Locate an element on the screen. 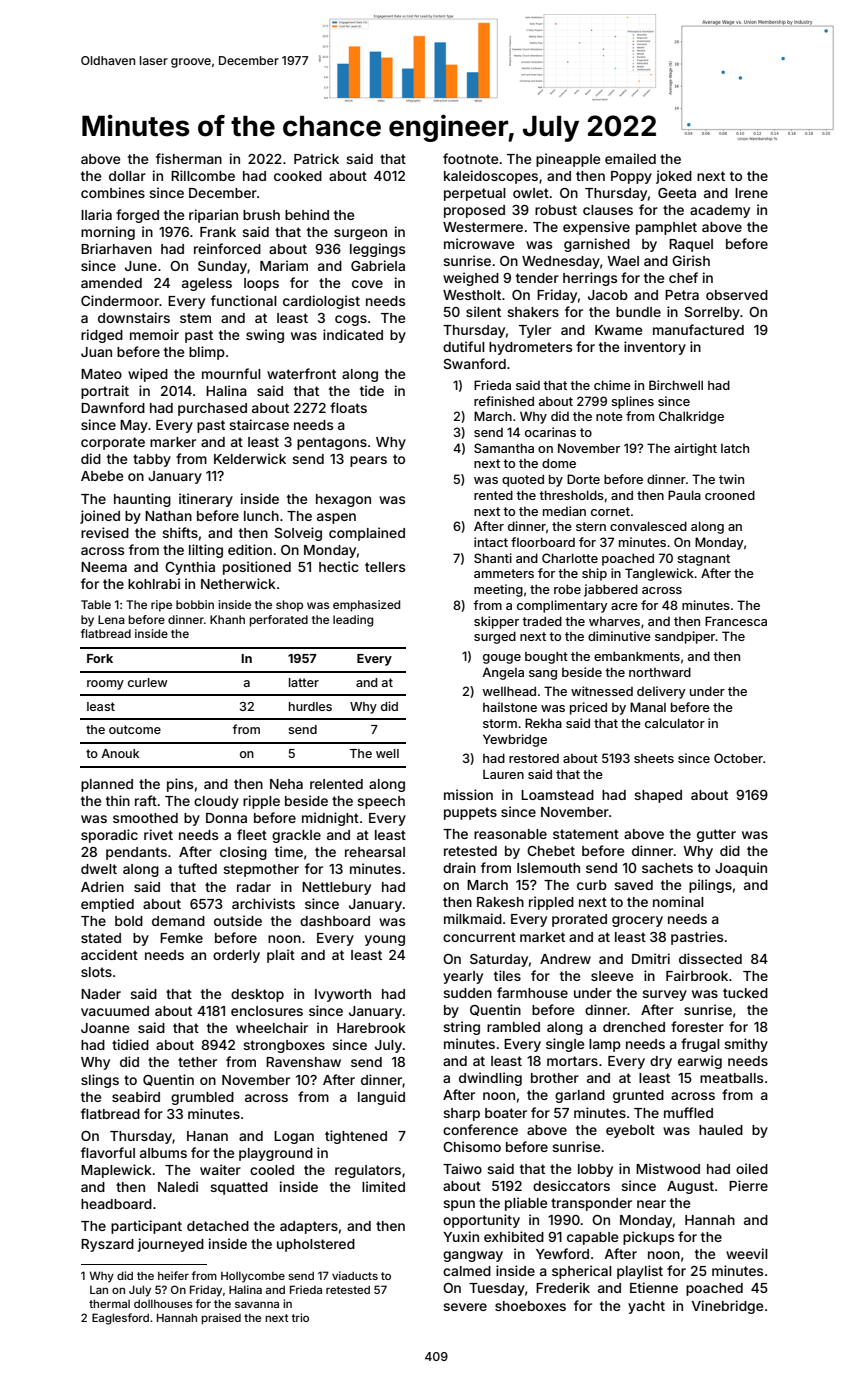 The image size is (849, 1400). Femke is located at coordinates (181, 938).
